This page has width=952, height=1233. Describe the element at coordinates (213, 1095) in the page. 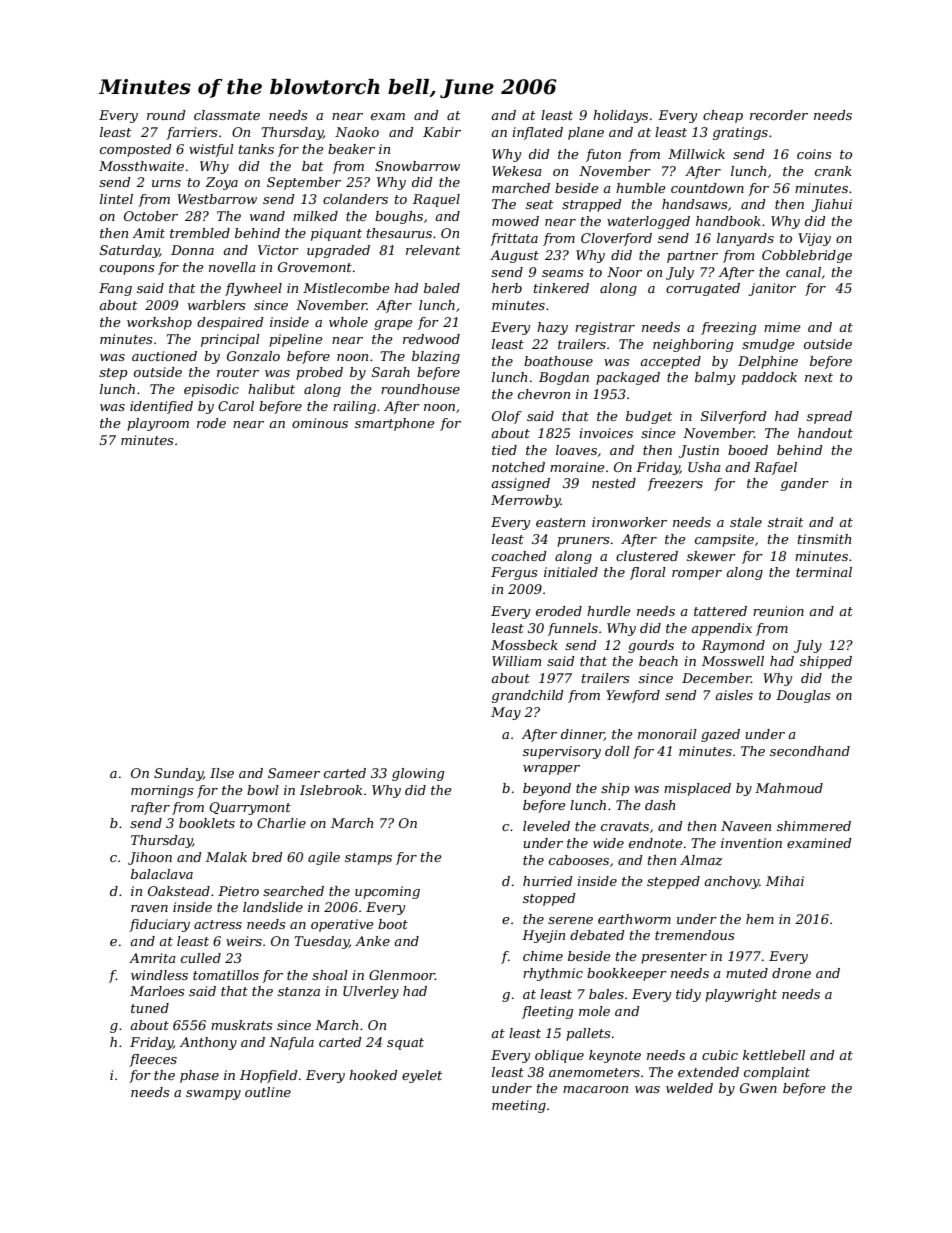

I see `swampy` at that location.
